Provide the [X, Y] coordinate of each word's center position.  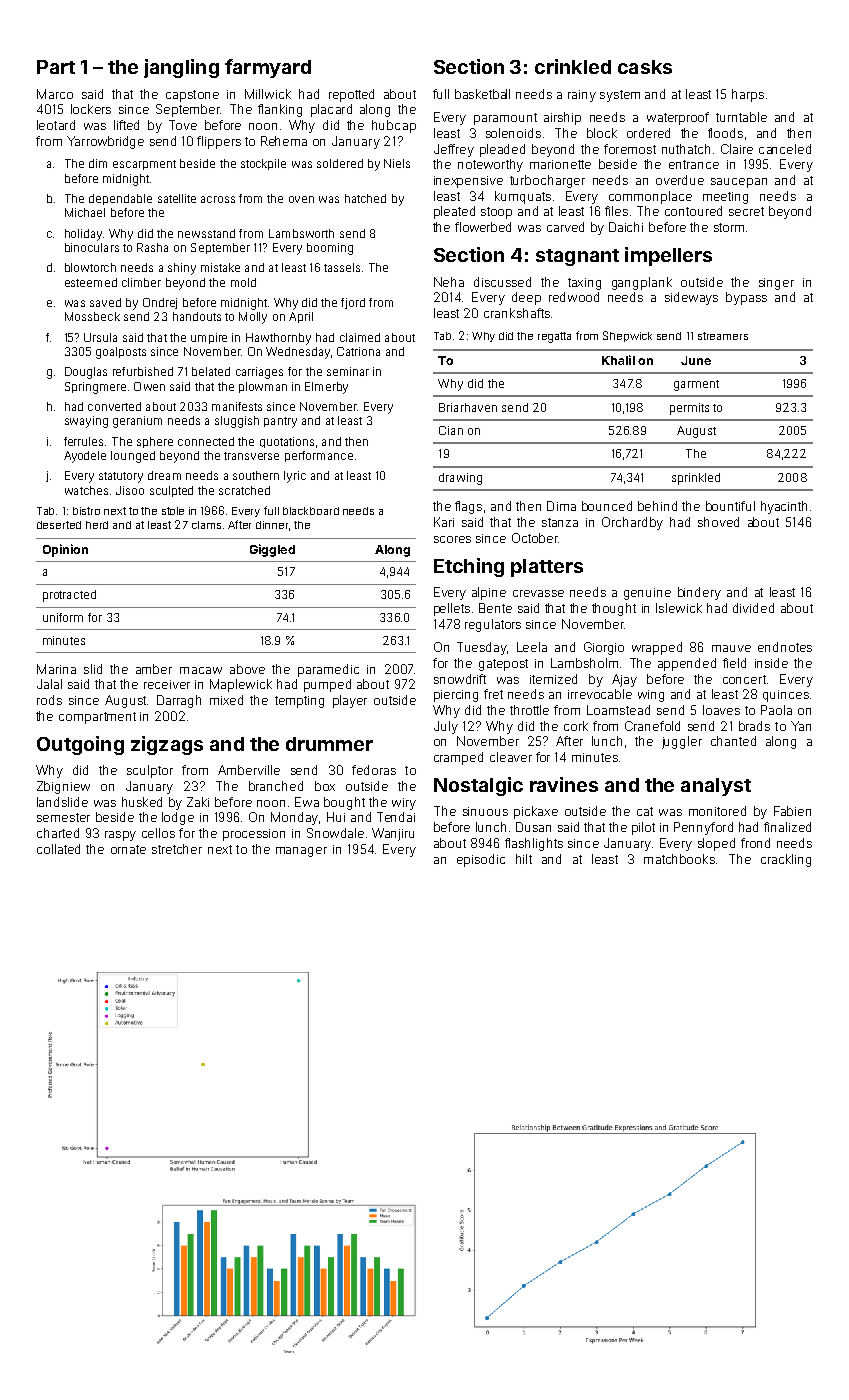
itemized [553, 679]
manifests [237, 406]
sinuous [485, 811]
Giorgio [604, 648]
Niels [397, 163]
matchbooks [679, 859]
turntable [741, 117]
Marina [56, 669]
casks [645, 67]
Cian [451, 430]
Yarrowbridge [105, 142]
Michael [85, 212]
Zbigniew [63, 787]
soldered [340, 163]
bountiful [730, 506]
